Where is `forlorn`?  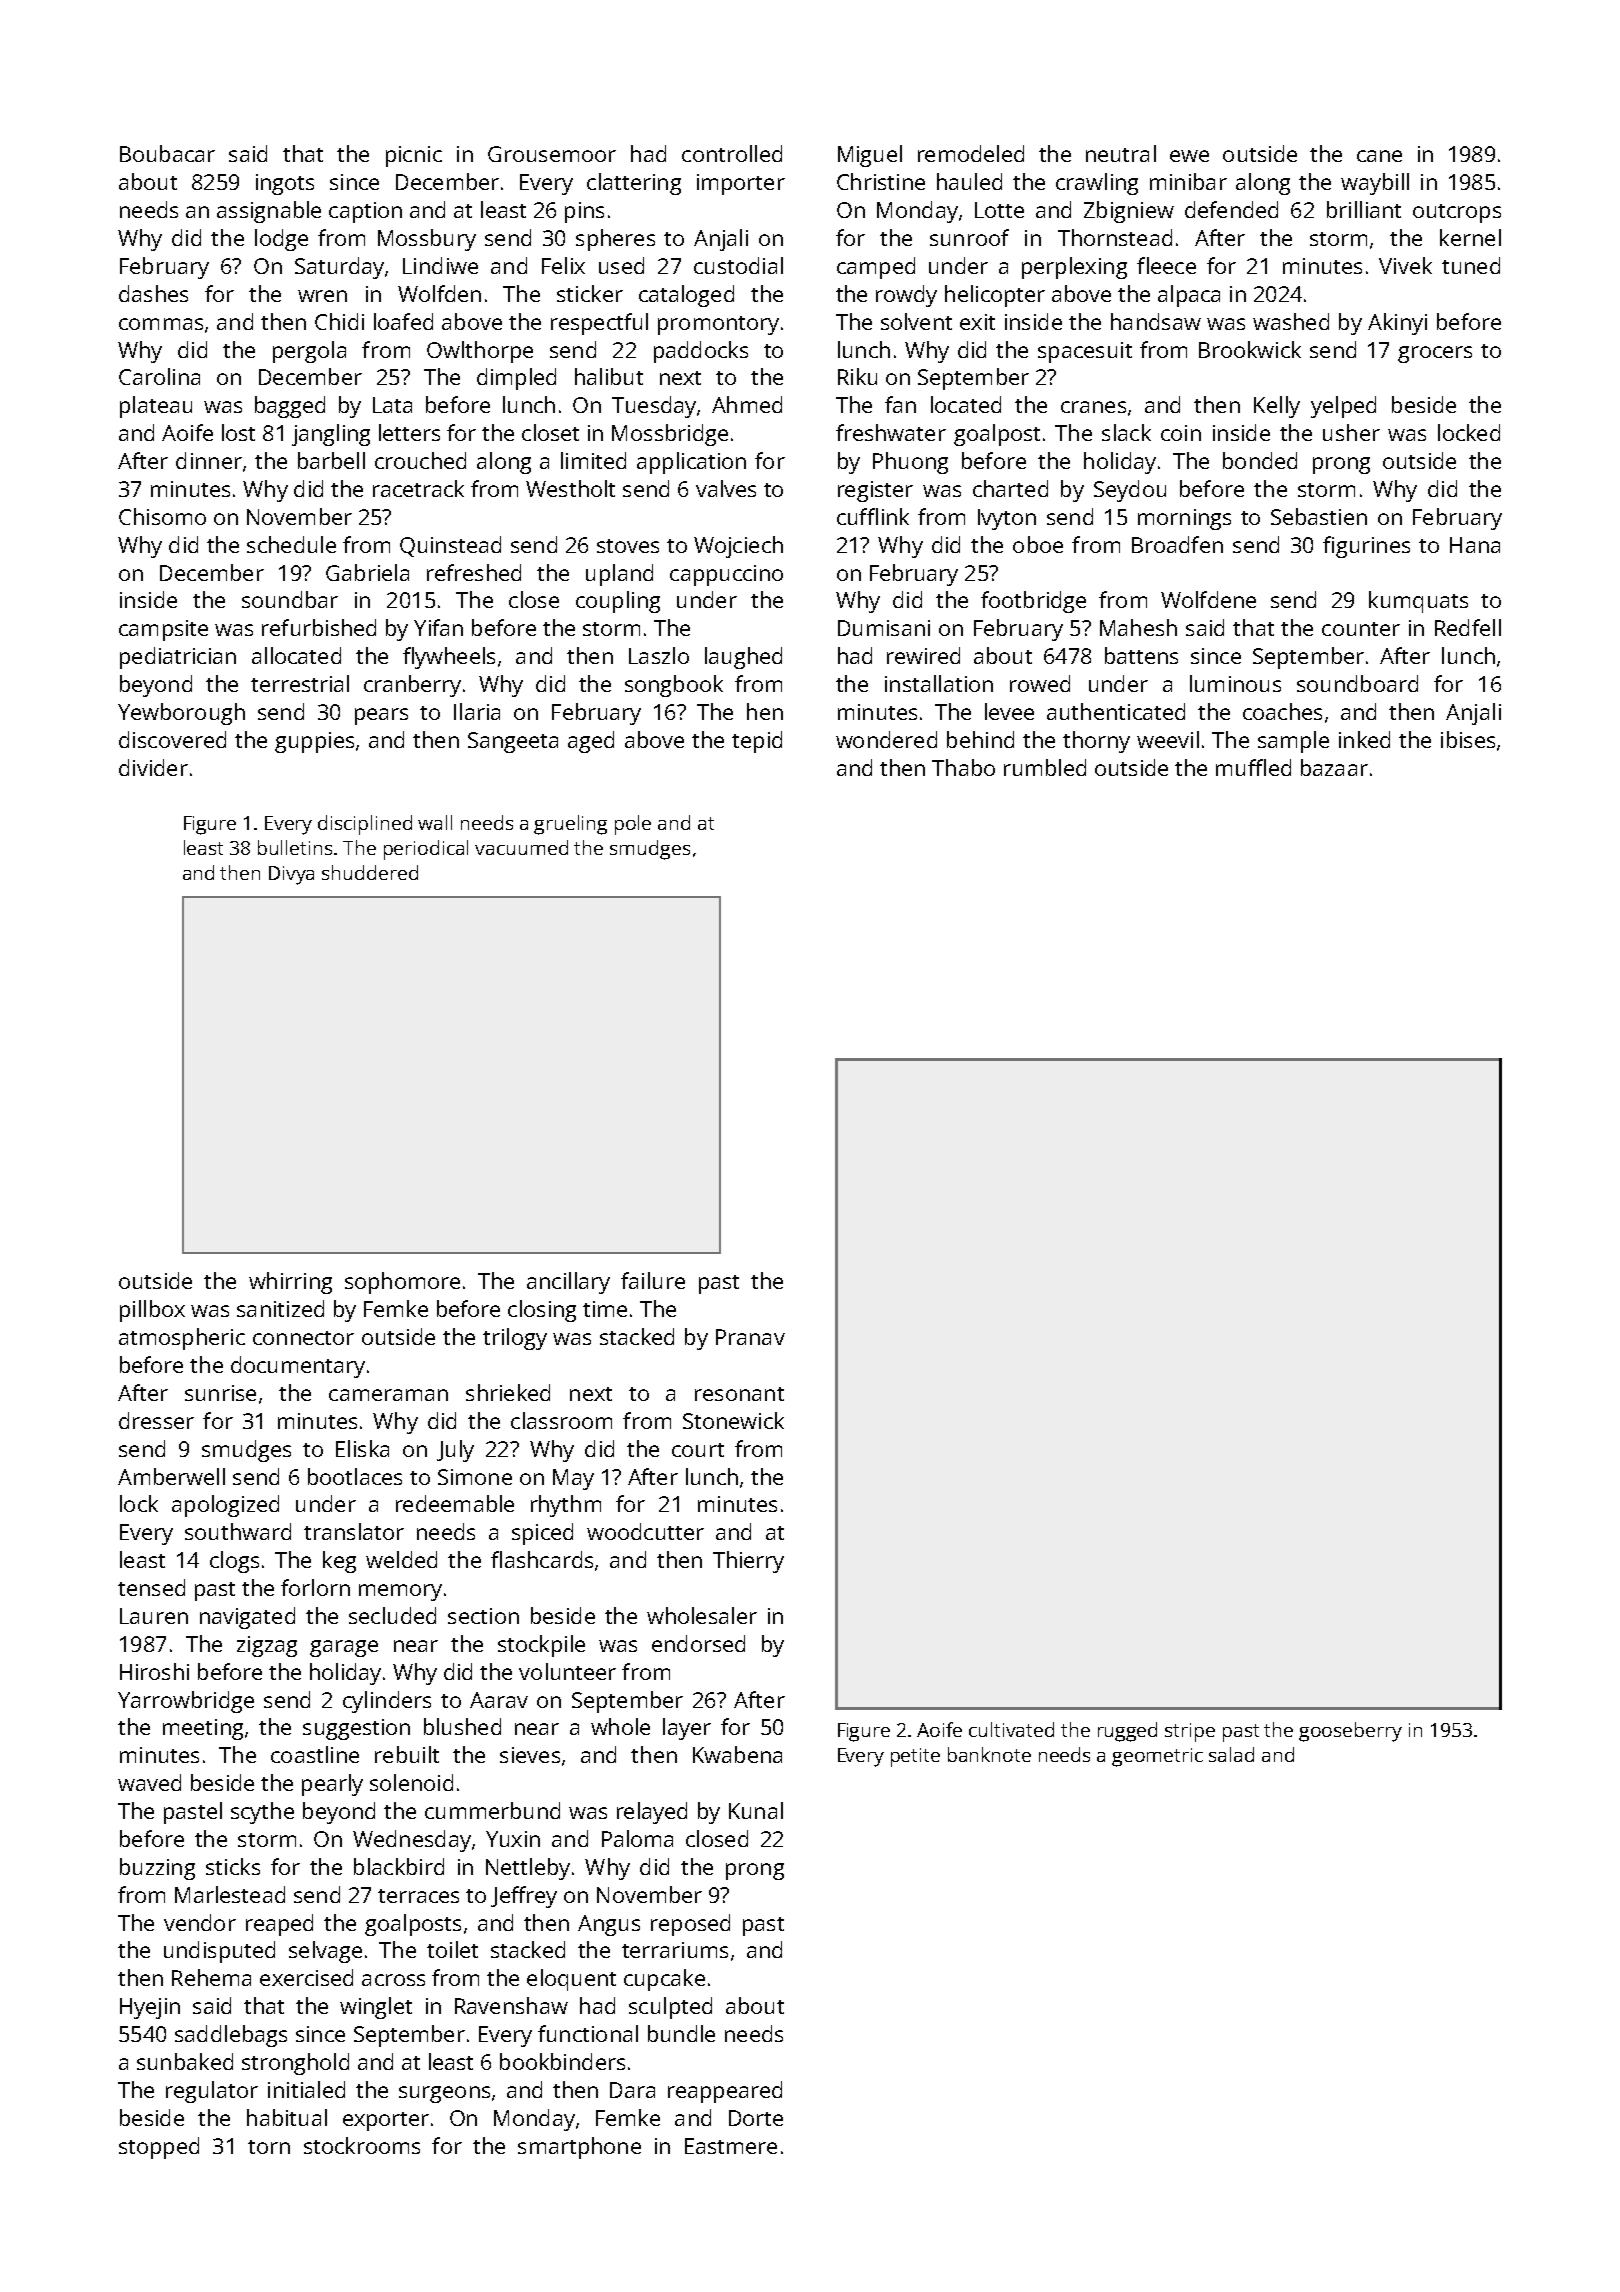
forlorn is located at coordinates (315, 1587).
